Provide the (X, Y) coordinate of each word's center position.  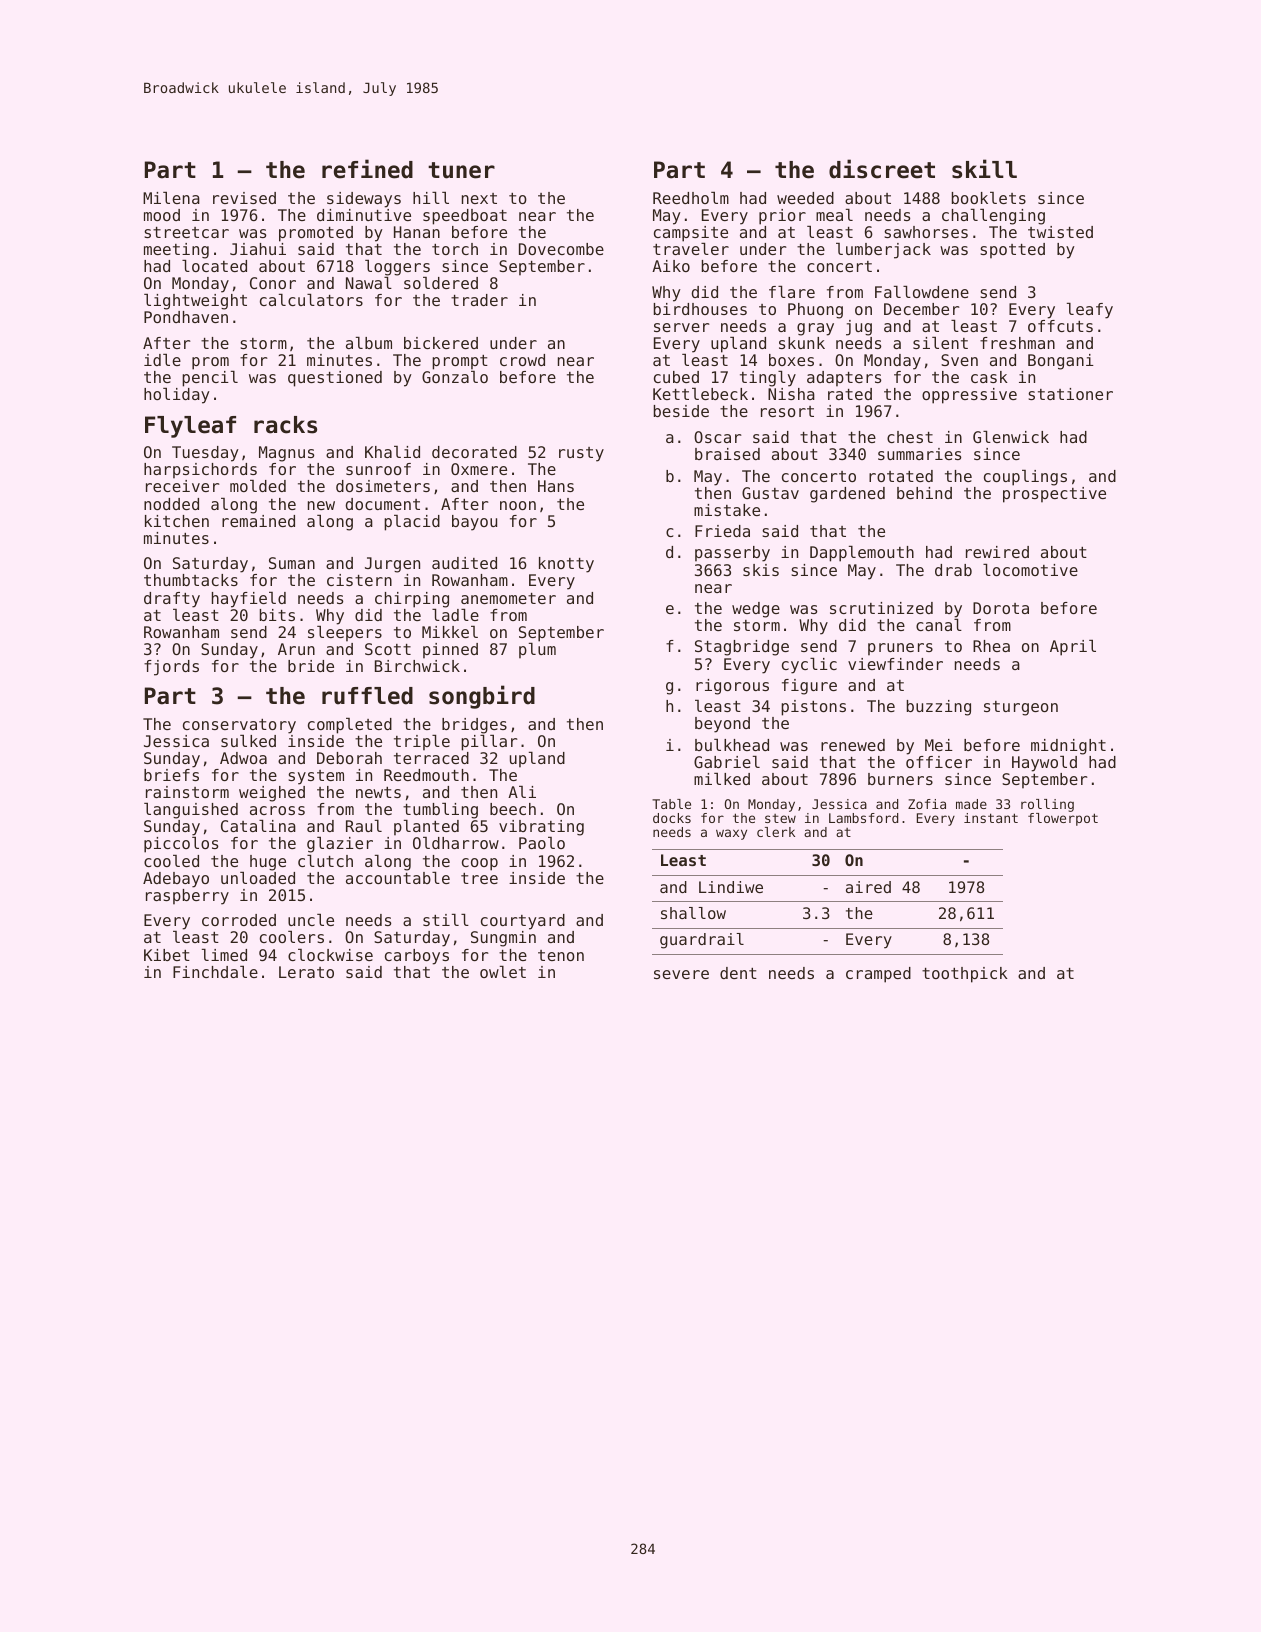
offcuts (1060, 326)
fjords (171, 668)
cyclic (809, 666)
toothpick (965, 975)
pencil (210, 379)
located (214, 266)
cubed (676, 377)
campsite (691, 234)
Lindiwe (731, 887)
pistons (813, 708)
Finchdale (215, 972)
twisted (1060, 232)
